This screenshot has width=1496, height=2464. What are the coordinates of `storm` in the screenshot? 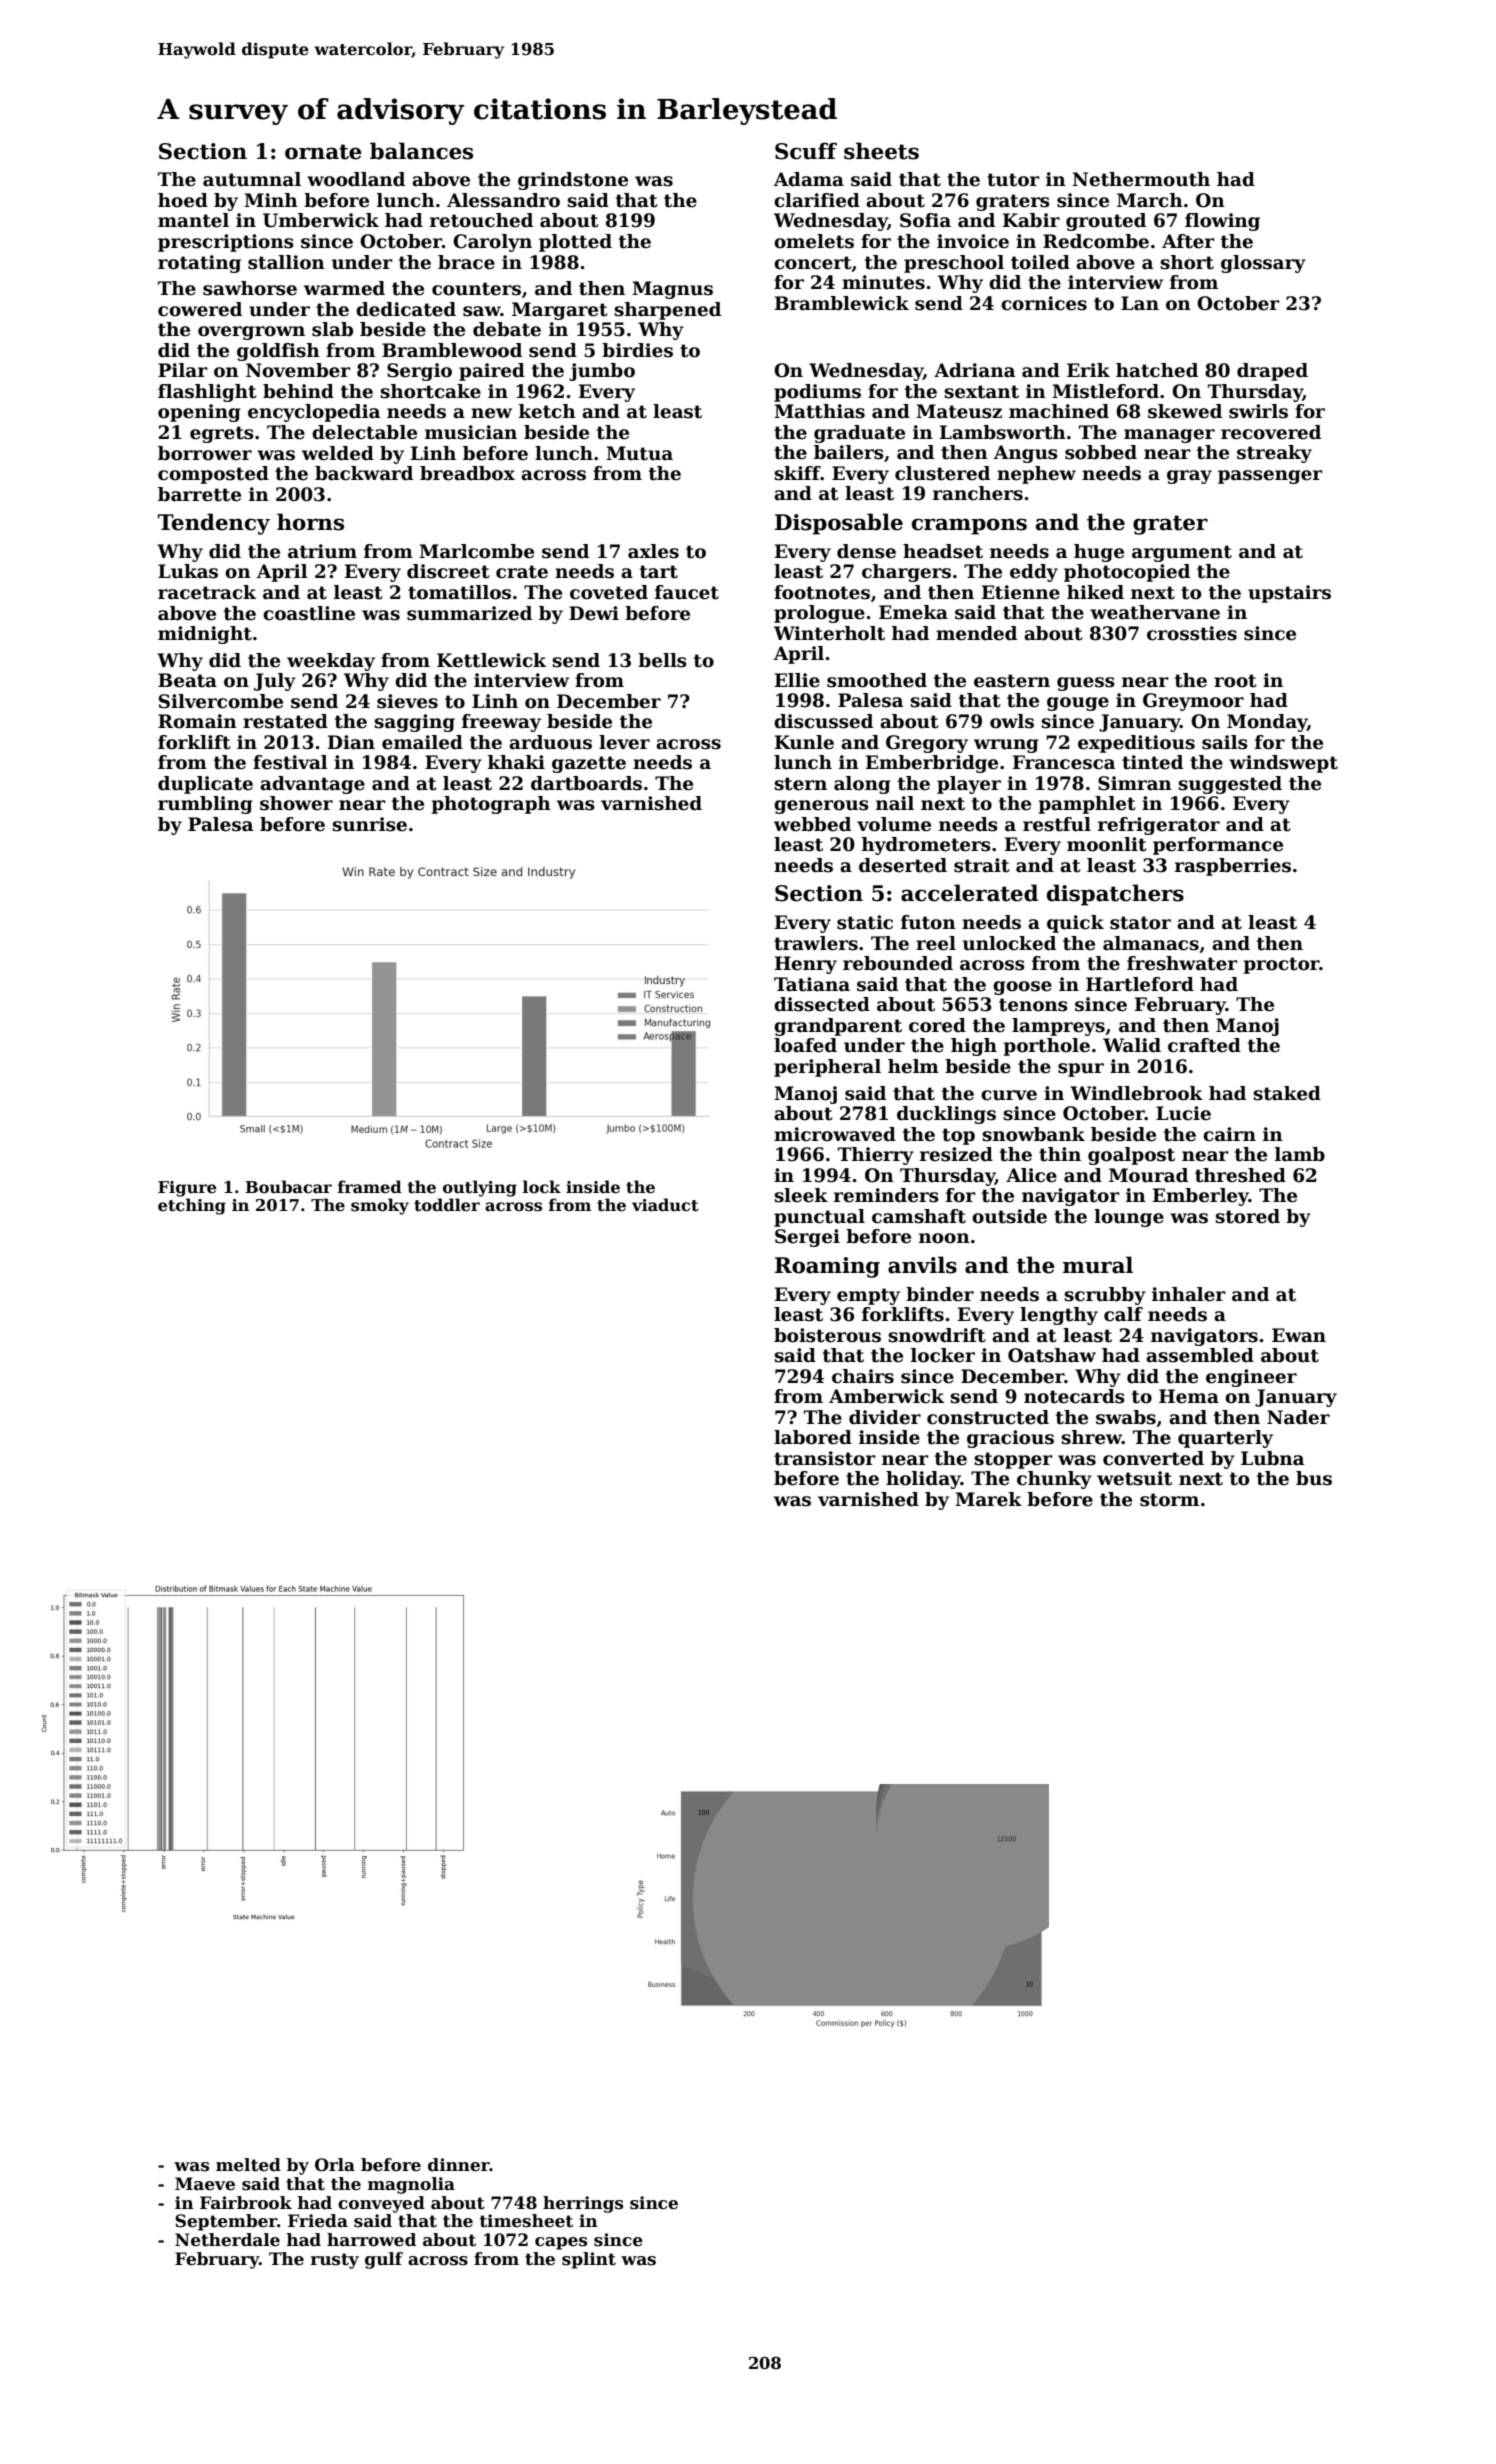 It's located at (1169, 1500).
